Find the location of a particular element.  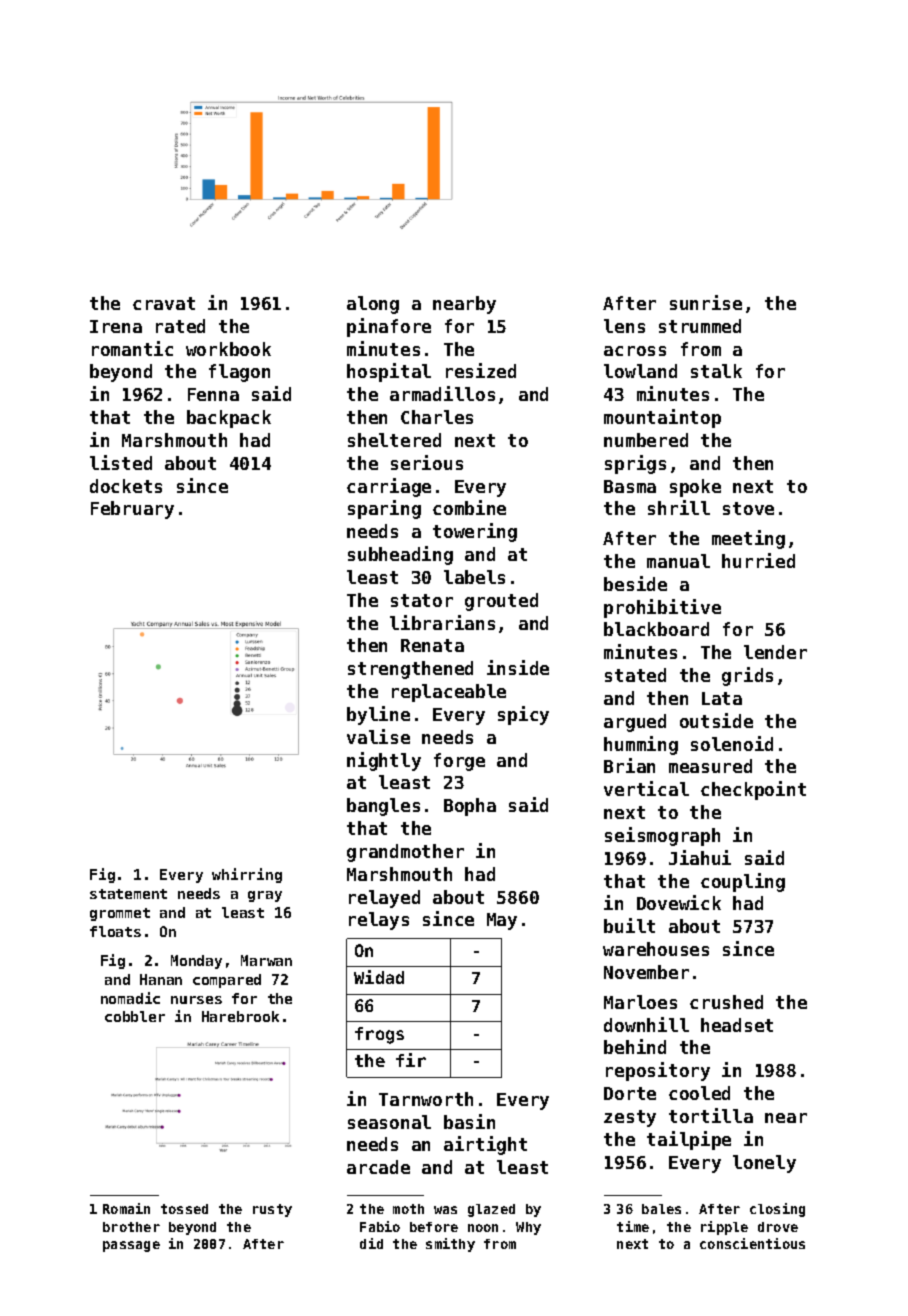

byline is located at coordinates (378, 715).
